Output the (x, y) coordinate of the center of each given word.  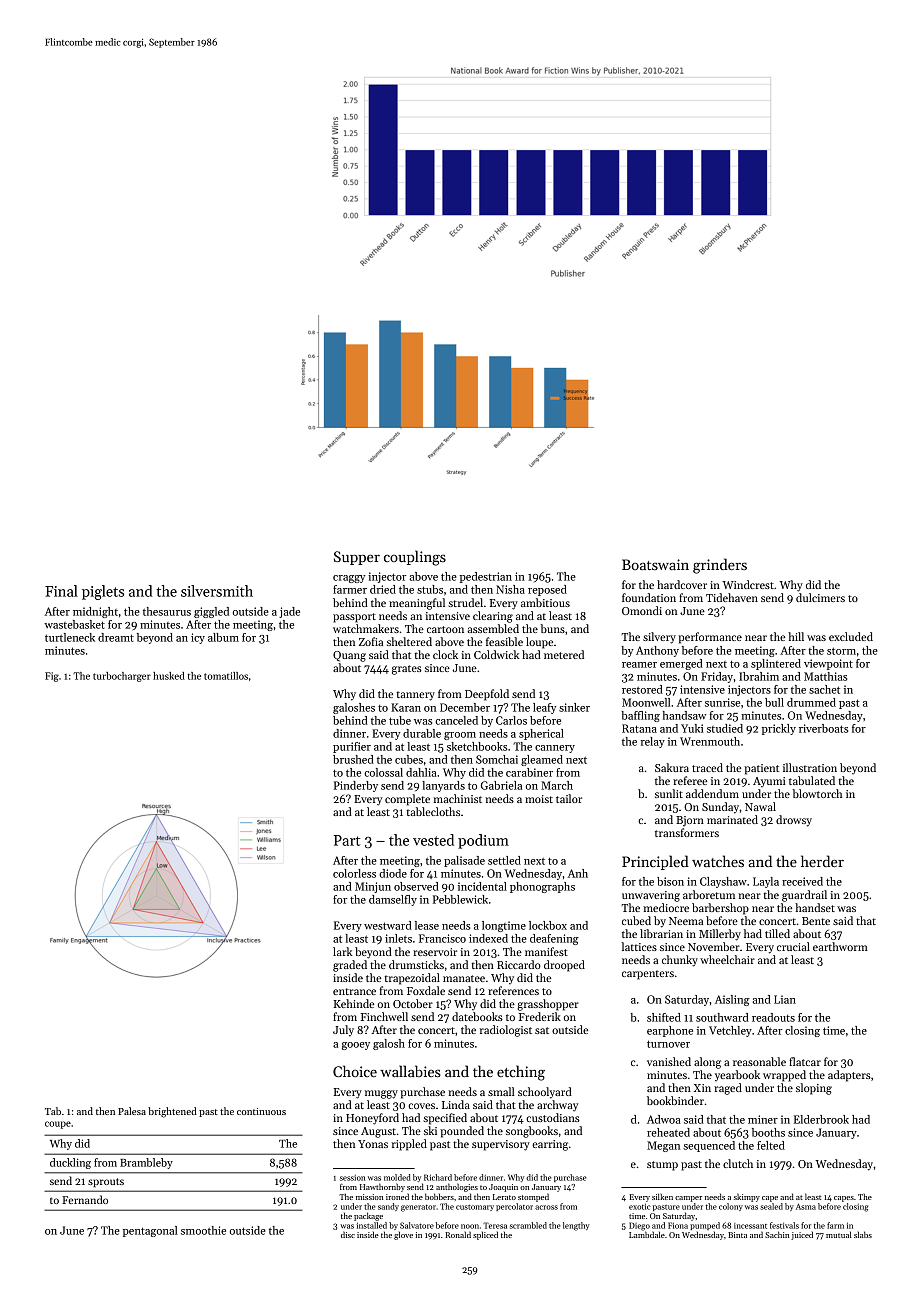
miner (763, 1119)
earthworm (840, 946)
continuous (261, 1111)
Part (347, 840)
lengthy (576, 1226)
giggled (211, 612)
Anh (578, 873)
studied (725, 728)
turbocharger (122, 677)
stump (662, 1166)
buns (553, 628)
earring (550, 1145)
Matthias (825, 676)
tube (400, 720)
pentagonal (150, 1231)
